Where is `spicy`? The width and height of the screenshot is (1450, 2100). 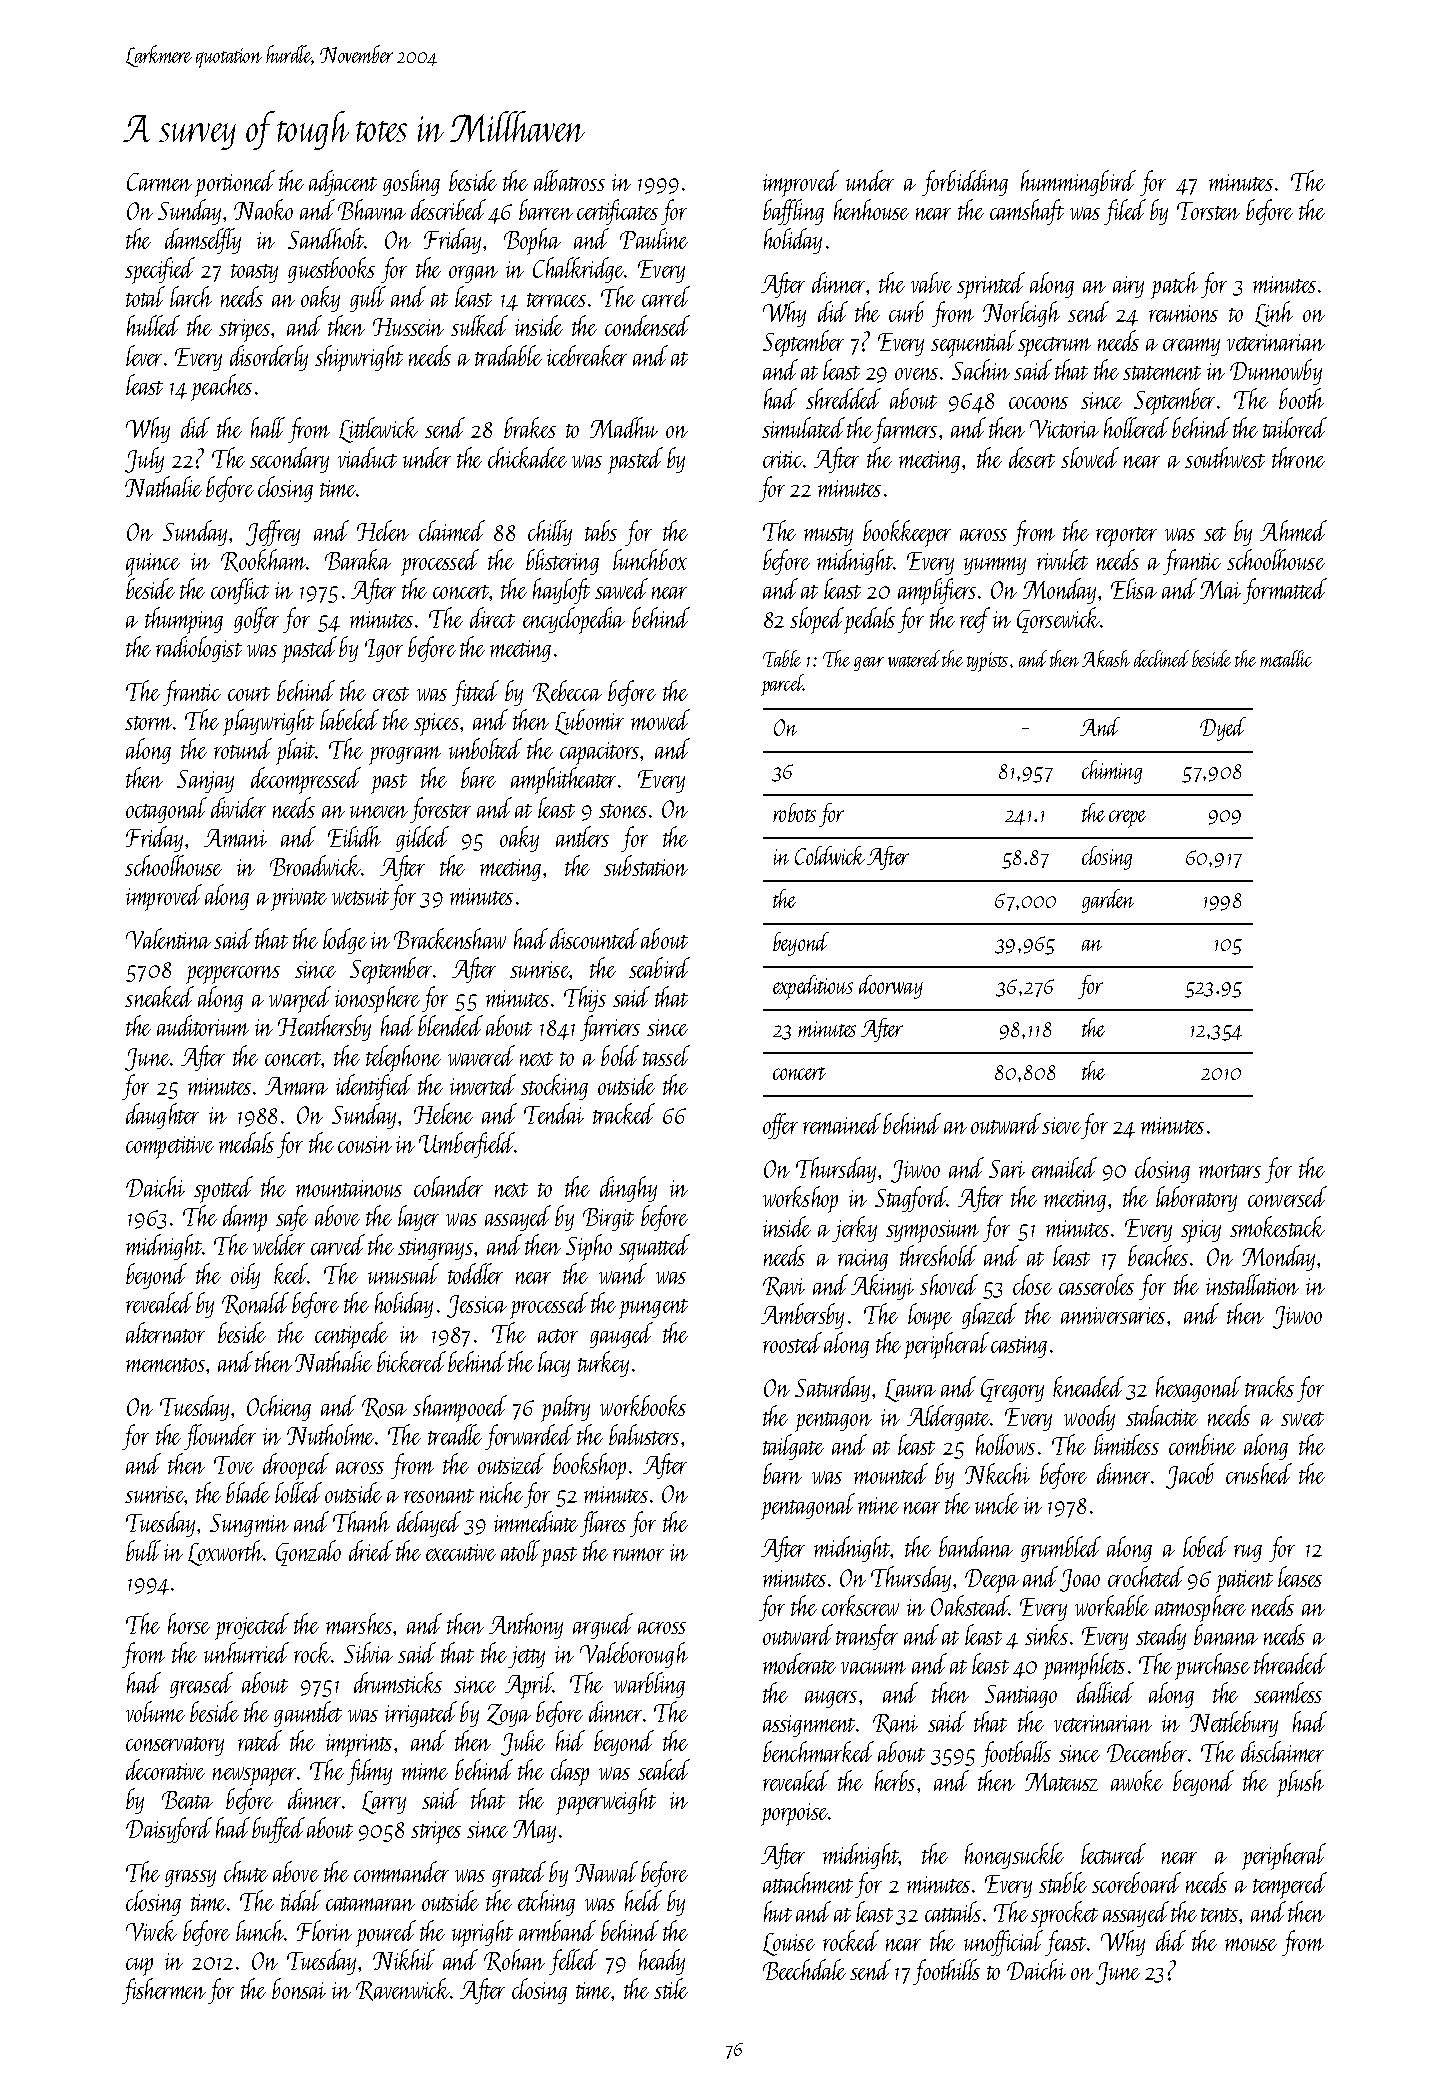 spicy is located at coordinates (1201, 1231).
